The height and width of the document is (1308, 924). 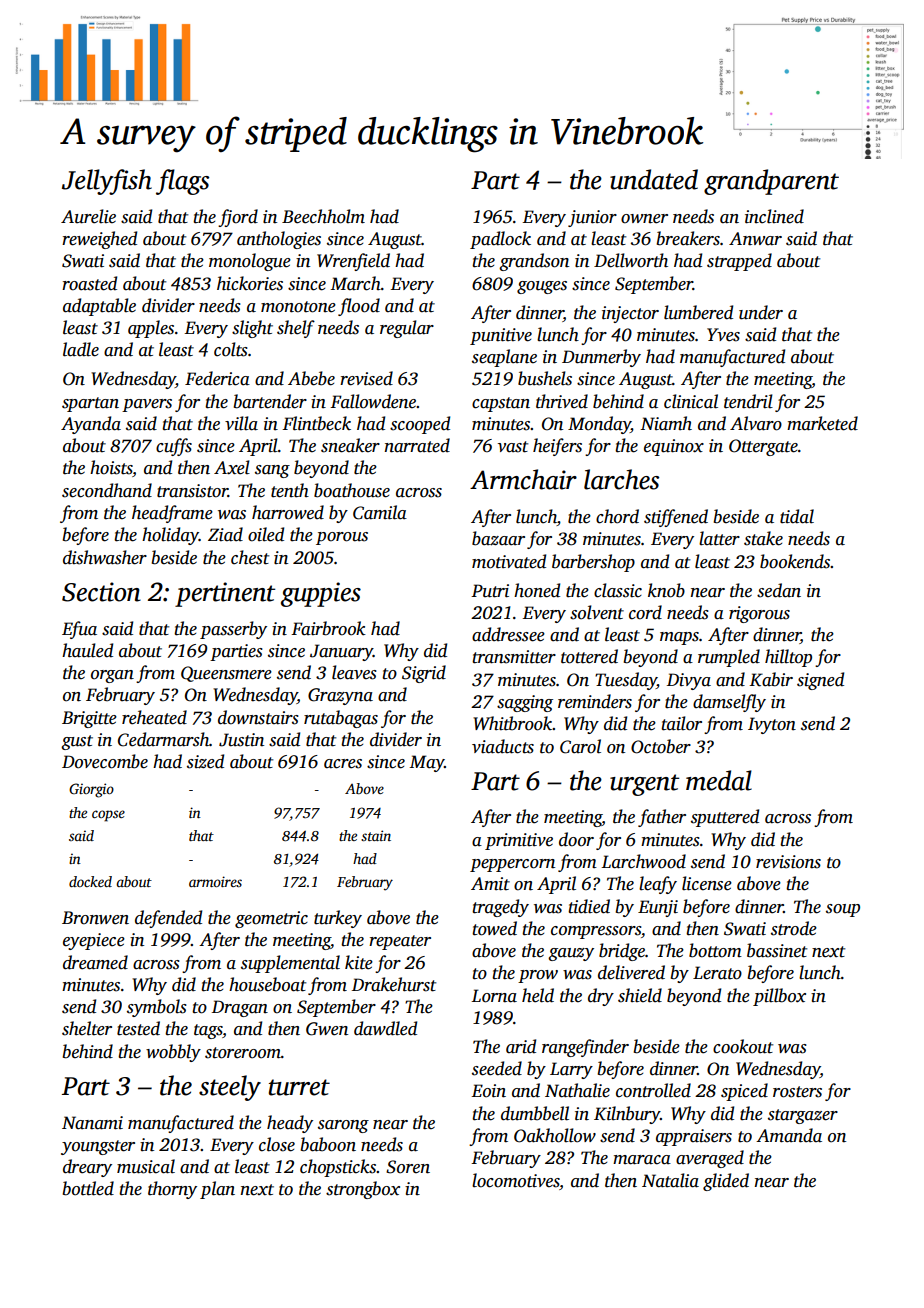 I want to click on punitive, so click(x=501, y=336).
